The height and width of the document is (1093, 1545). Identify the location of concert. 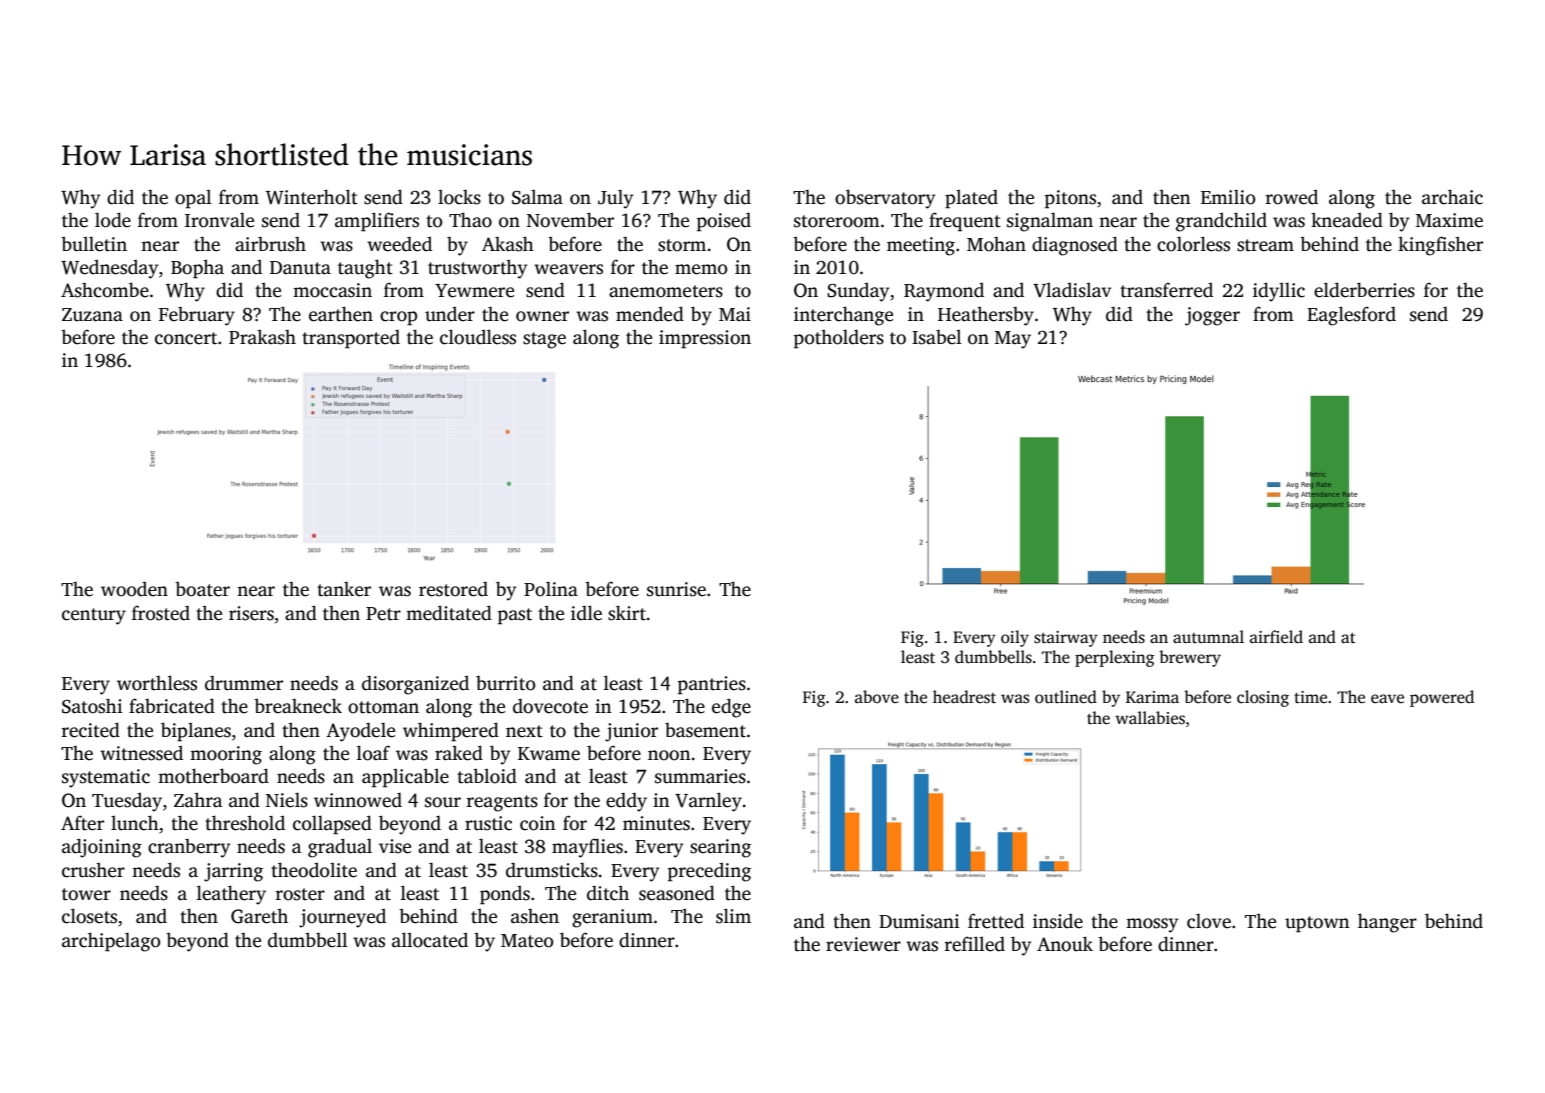
(186, 338).
